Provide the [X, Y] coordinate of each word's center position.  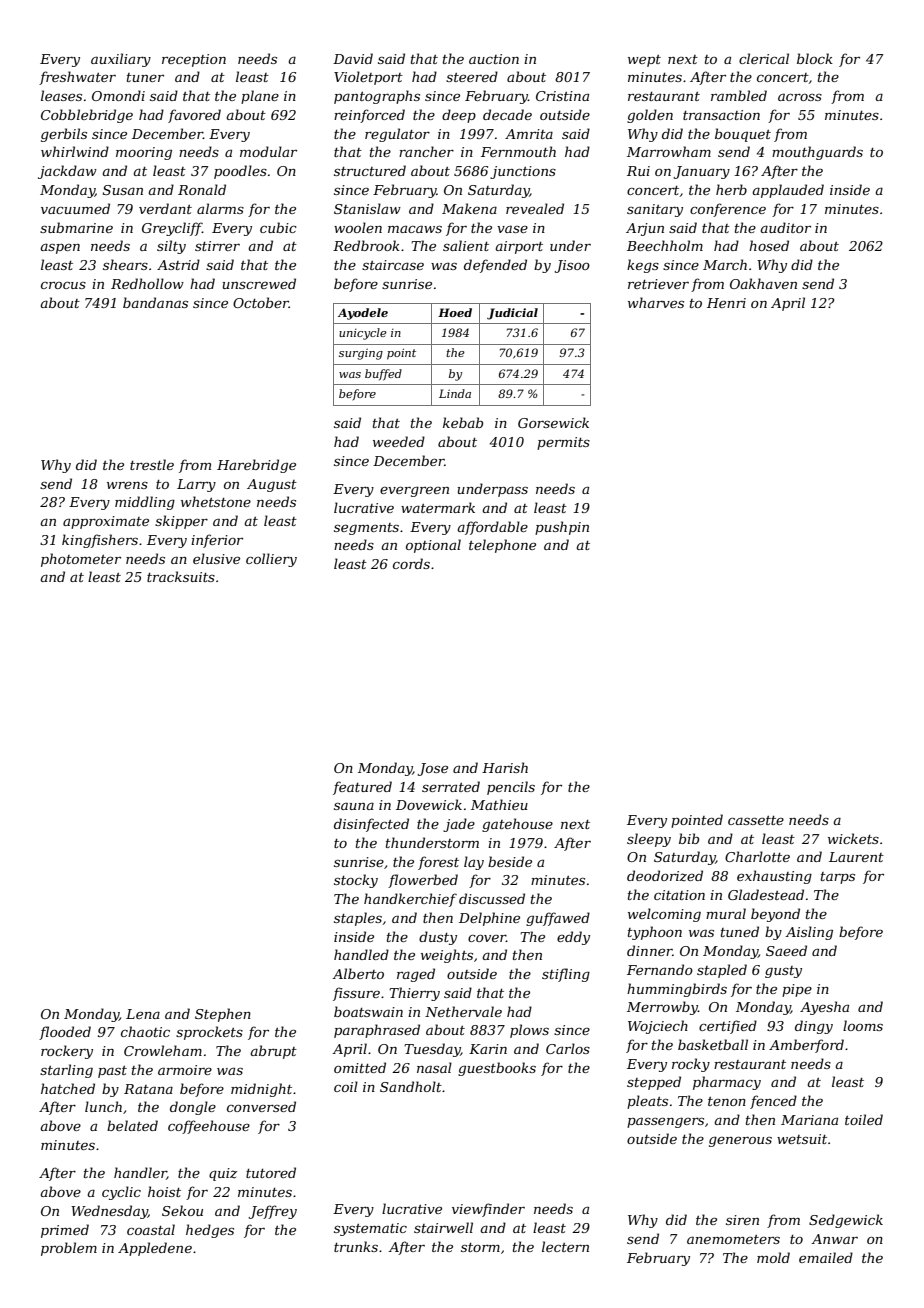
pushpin [562, 528]
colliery [271, 560]
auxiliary [121, 60]
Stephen [223, 1015]
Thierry [414, 994]
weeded [399, 441]
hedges [210, 1231]
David [353, 58]
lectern [565, 1246]
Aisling [809, 933]
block [815, 58]
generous [740, 1141]
